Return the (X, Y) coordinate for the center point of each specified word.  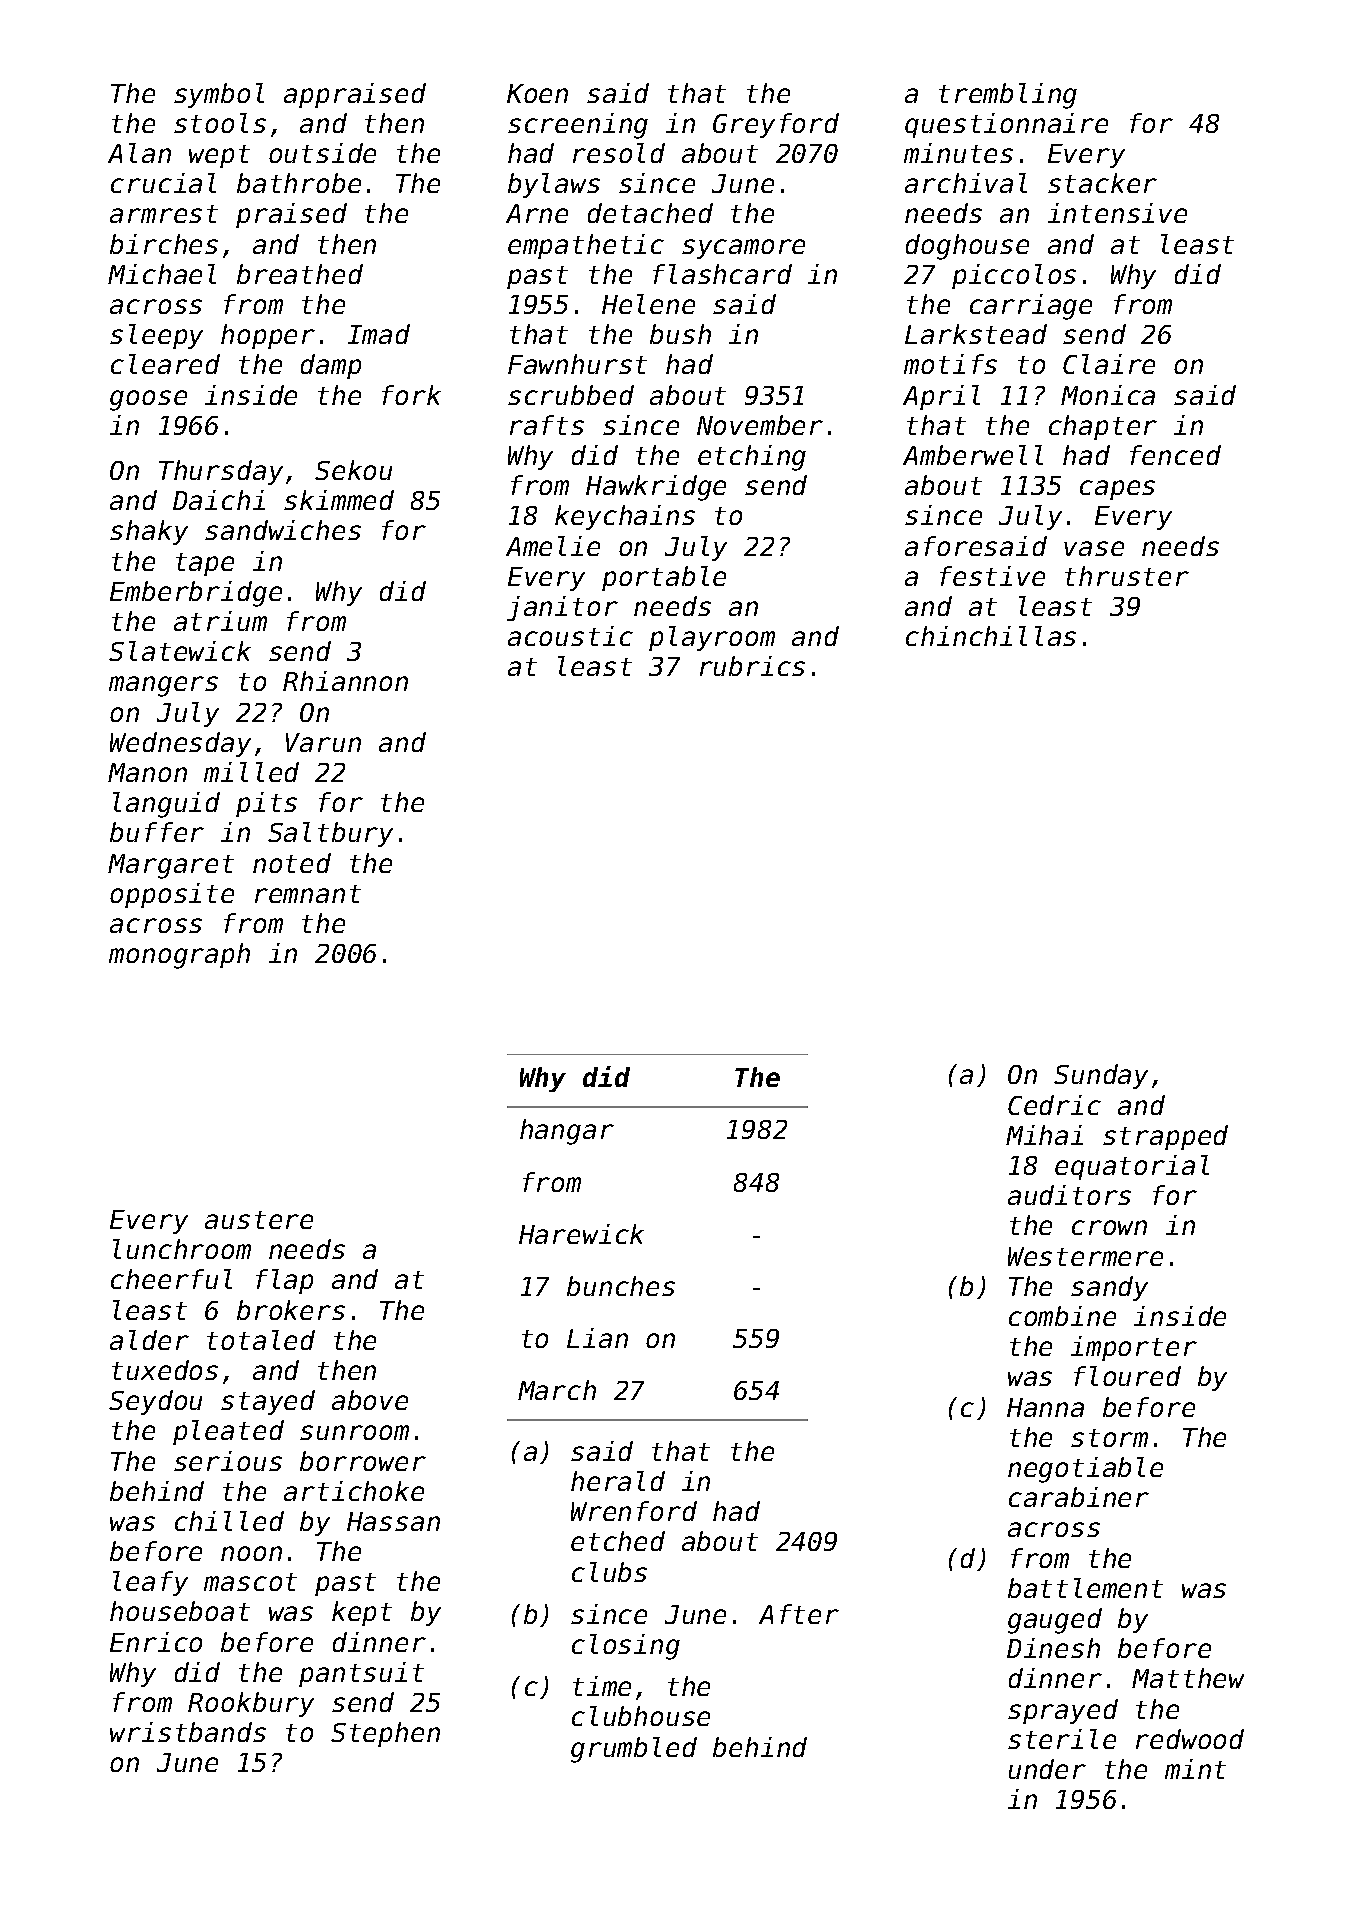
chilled (229, 1521)
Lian (597, 1338)
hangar (567, 1132)
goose (148, 400)
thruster (1127, 576)
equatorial (1132, 1167)
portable (664, 578)
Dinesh (1053, 1648)
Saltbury (330, 834)
